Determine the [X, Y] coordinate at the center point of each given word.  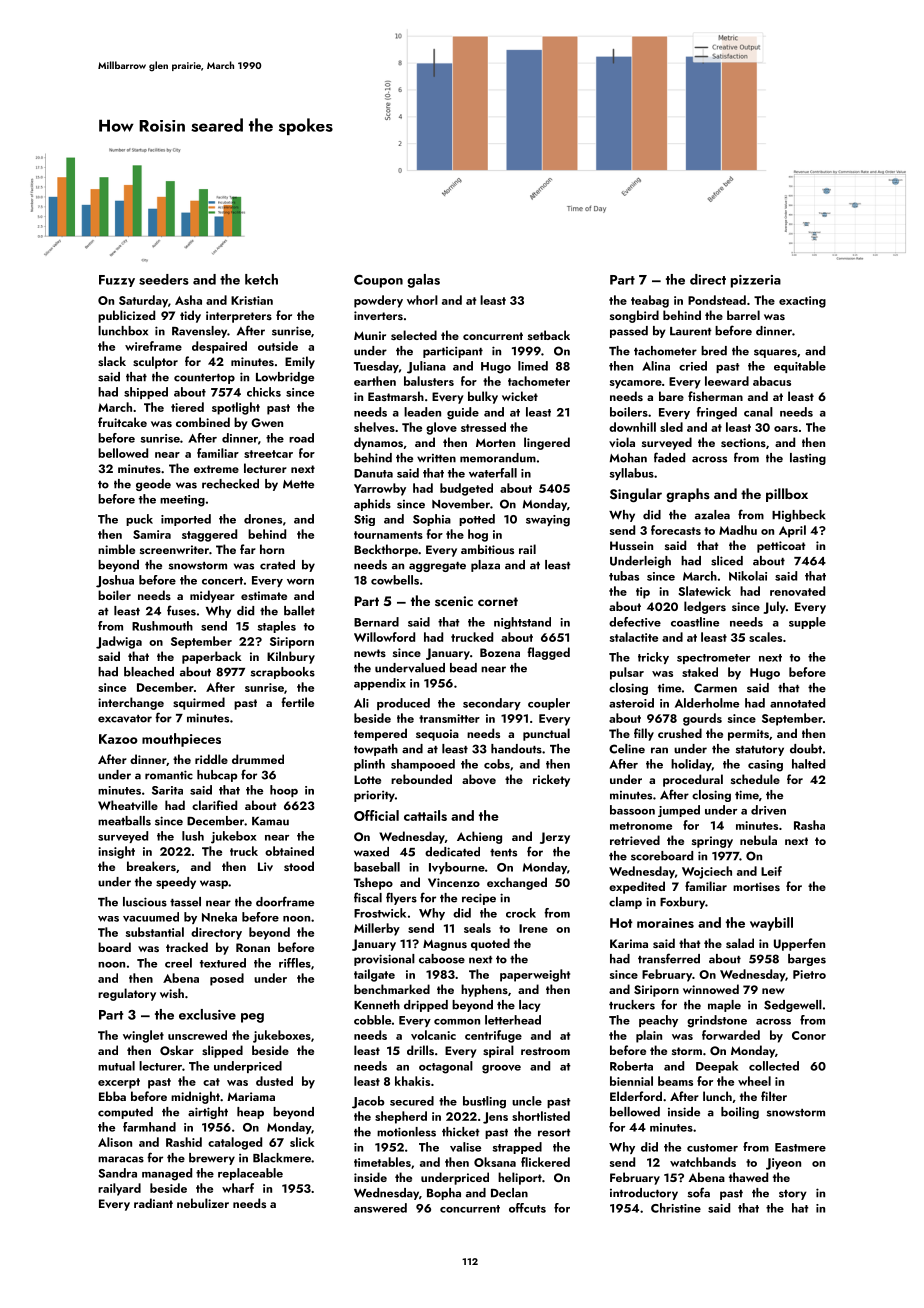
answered [380, 1208]
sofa [699, 1192]
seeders [164, 279]
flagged [548, 653]
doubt [806, 749]
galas [423, 281]
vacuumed [151, 917]
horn [272, 549]
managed [167, 1174]
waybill [771, 924]
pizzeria [756, 281]
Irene [533, 928]
